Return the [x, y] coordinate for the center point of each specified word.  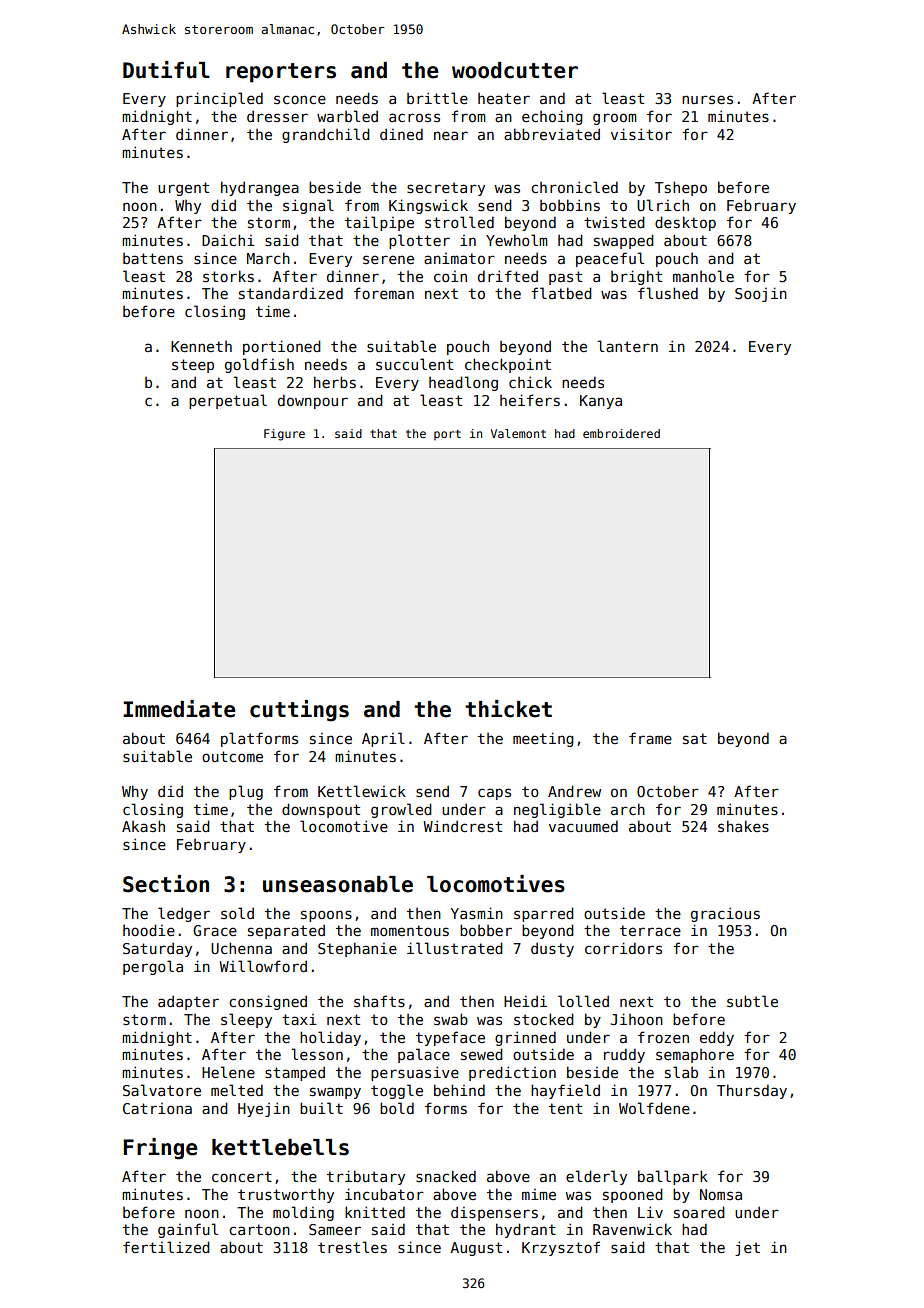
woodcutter [515, 70]
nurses [707, 99]
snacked [446, 1176]
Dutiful [166, 70]
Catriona [157, 1108]
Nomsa [721, 1194]
